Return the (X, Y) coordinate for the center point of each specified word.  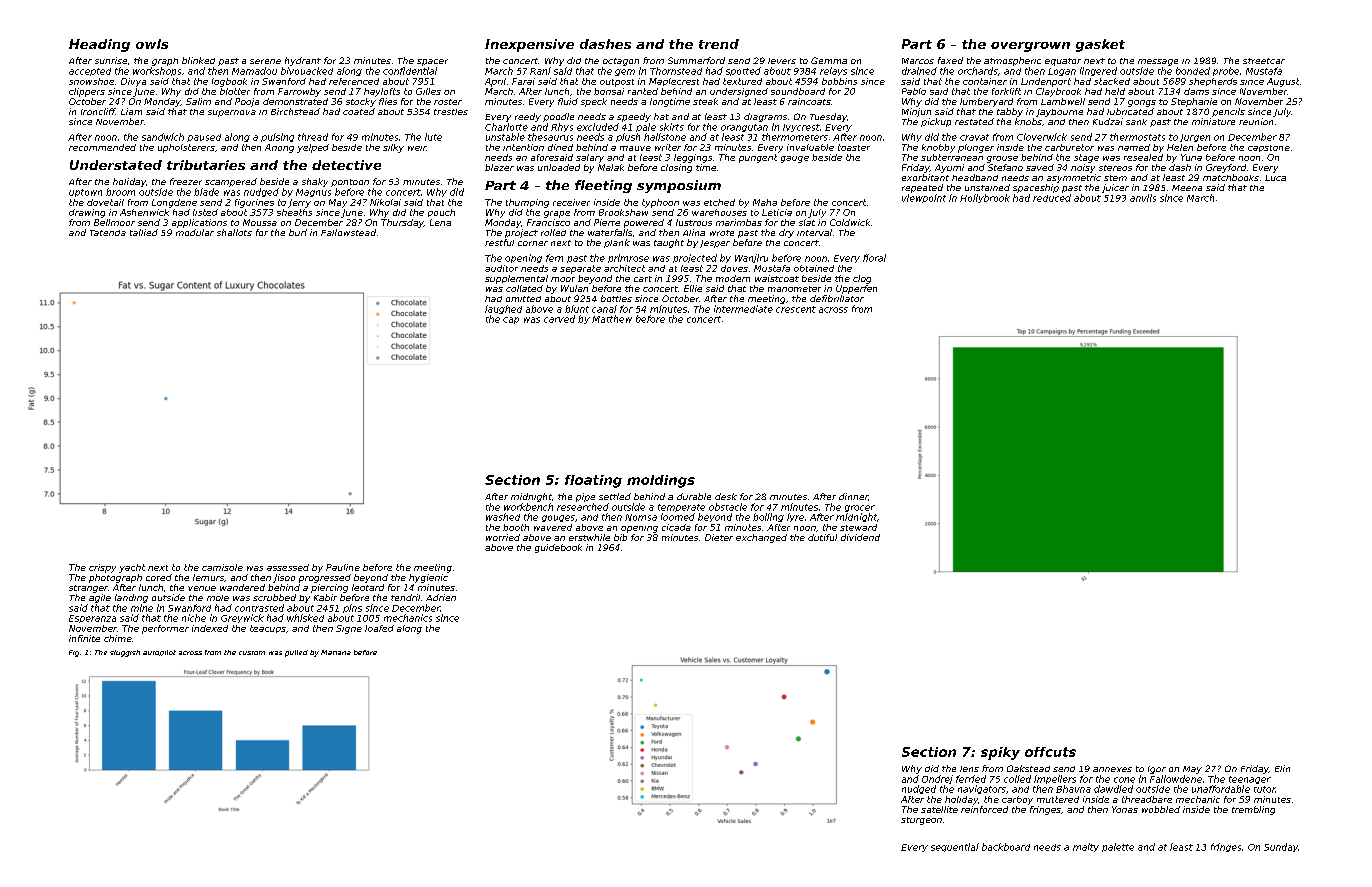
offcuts (1050, 752)
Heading (99, 45)
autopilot (159, 653)
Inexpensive (529, 45)
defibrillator (837, 298)
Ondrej (937, 779)
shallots (234, 232)
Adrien (441, 597)
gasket (1100, 45)
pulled (296, 653)
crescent (796, 309)
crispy (102, 568)
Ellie (693, 288)
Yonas (1125, 809)
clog (862, 279)
